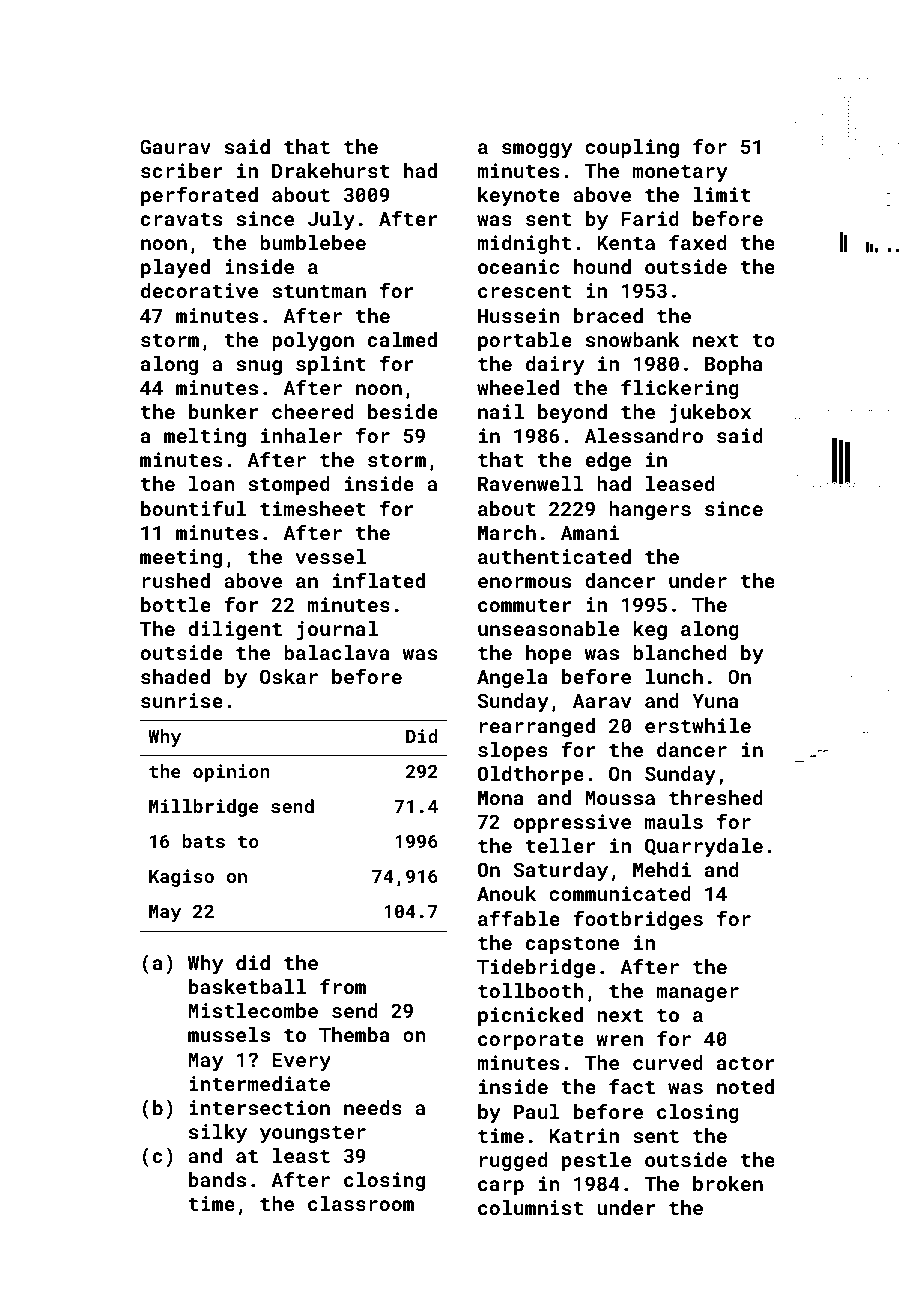 The height and width of the image is (1314, 924). I want to click on Mistlecombe, so click(253, 1010).
